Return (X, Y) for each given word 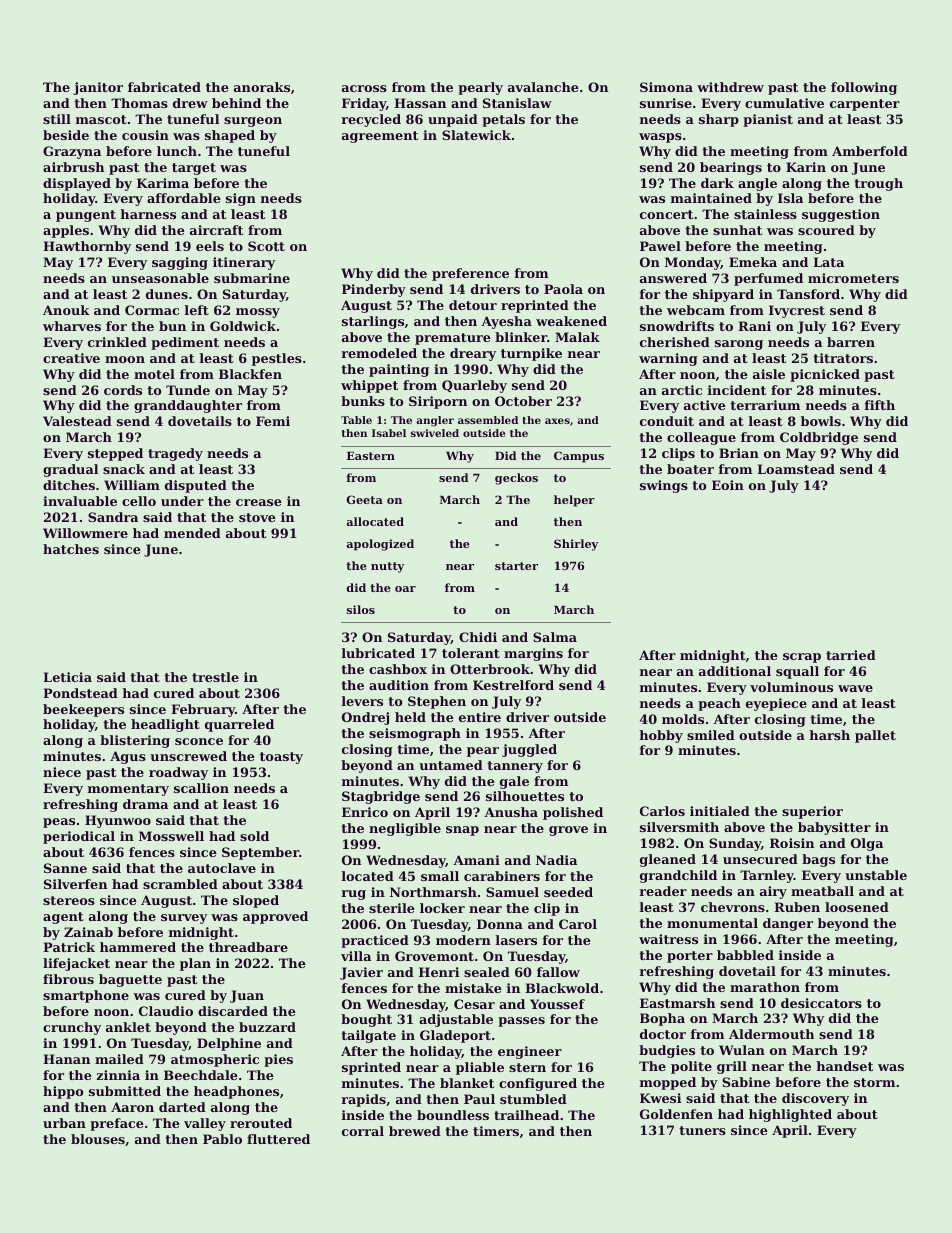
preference (470, 274)
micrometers (853, 278)
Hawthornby (87, 247)
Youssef (557, 1004)
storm (874, 1082)
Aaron (132, 1107)
